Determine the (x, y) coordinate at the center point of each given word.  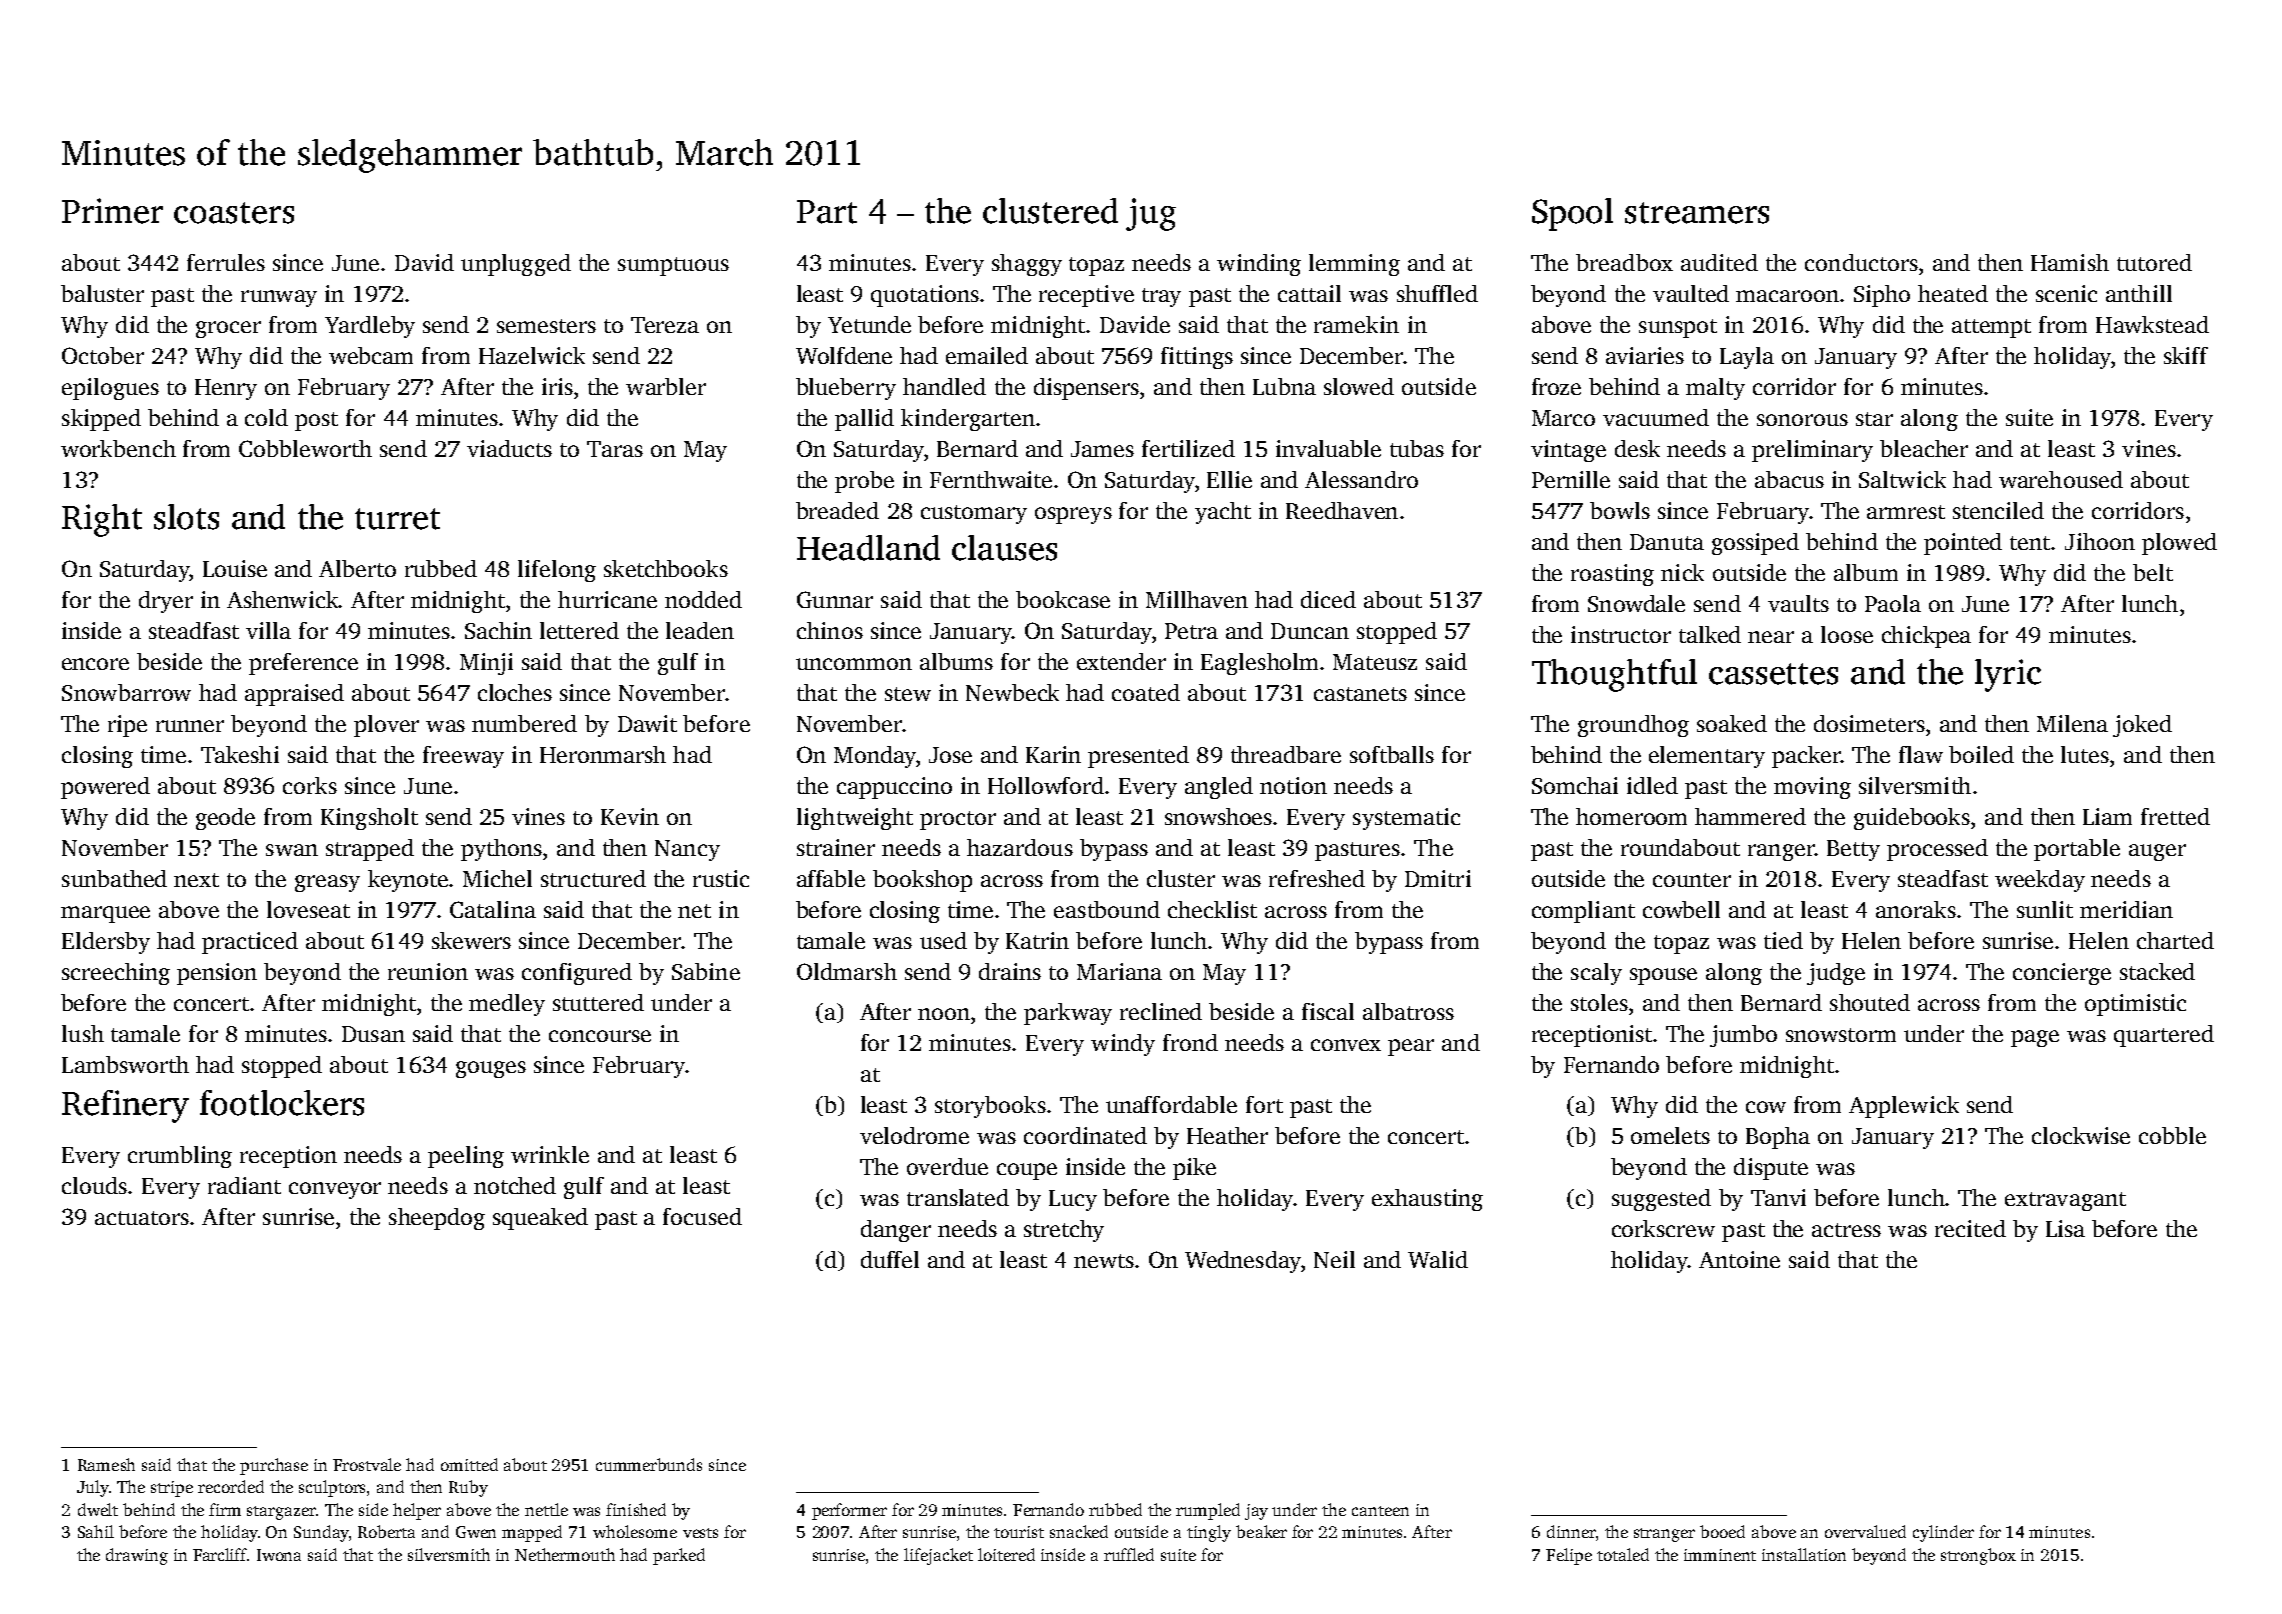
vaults (1798, 603)
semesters (546, 326)
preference (303, 664)
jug (1151, 214)
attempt (1991, 328)
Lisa (2065, 1228)
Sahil (96, 1531)
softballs (1392, 754)
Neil (1334, 1259)
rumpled (1208, 1511)
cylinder (1943, 1533)
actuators (142, 1218)
